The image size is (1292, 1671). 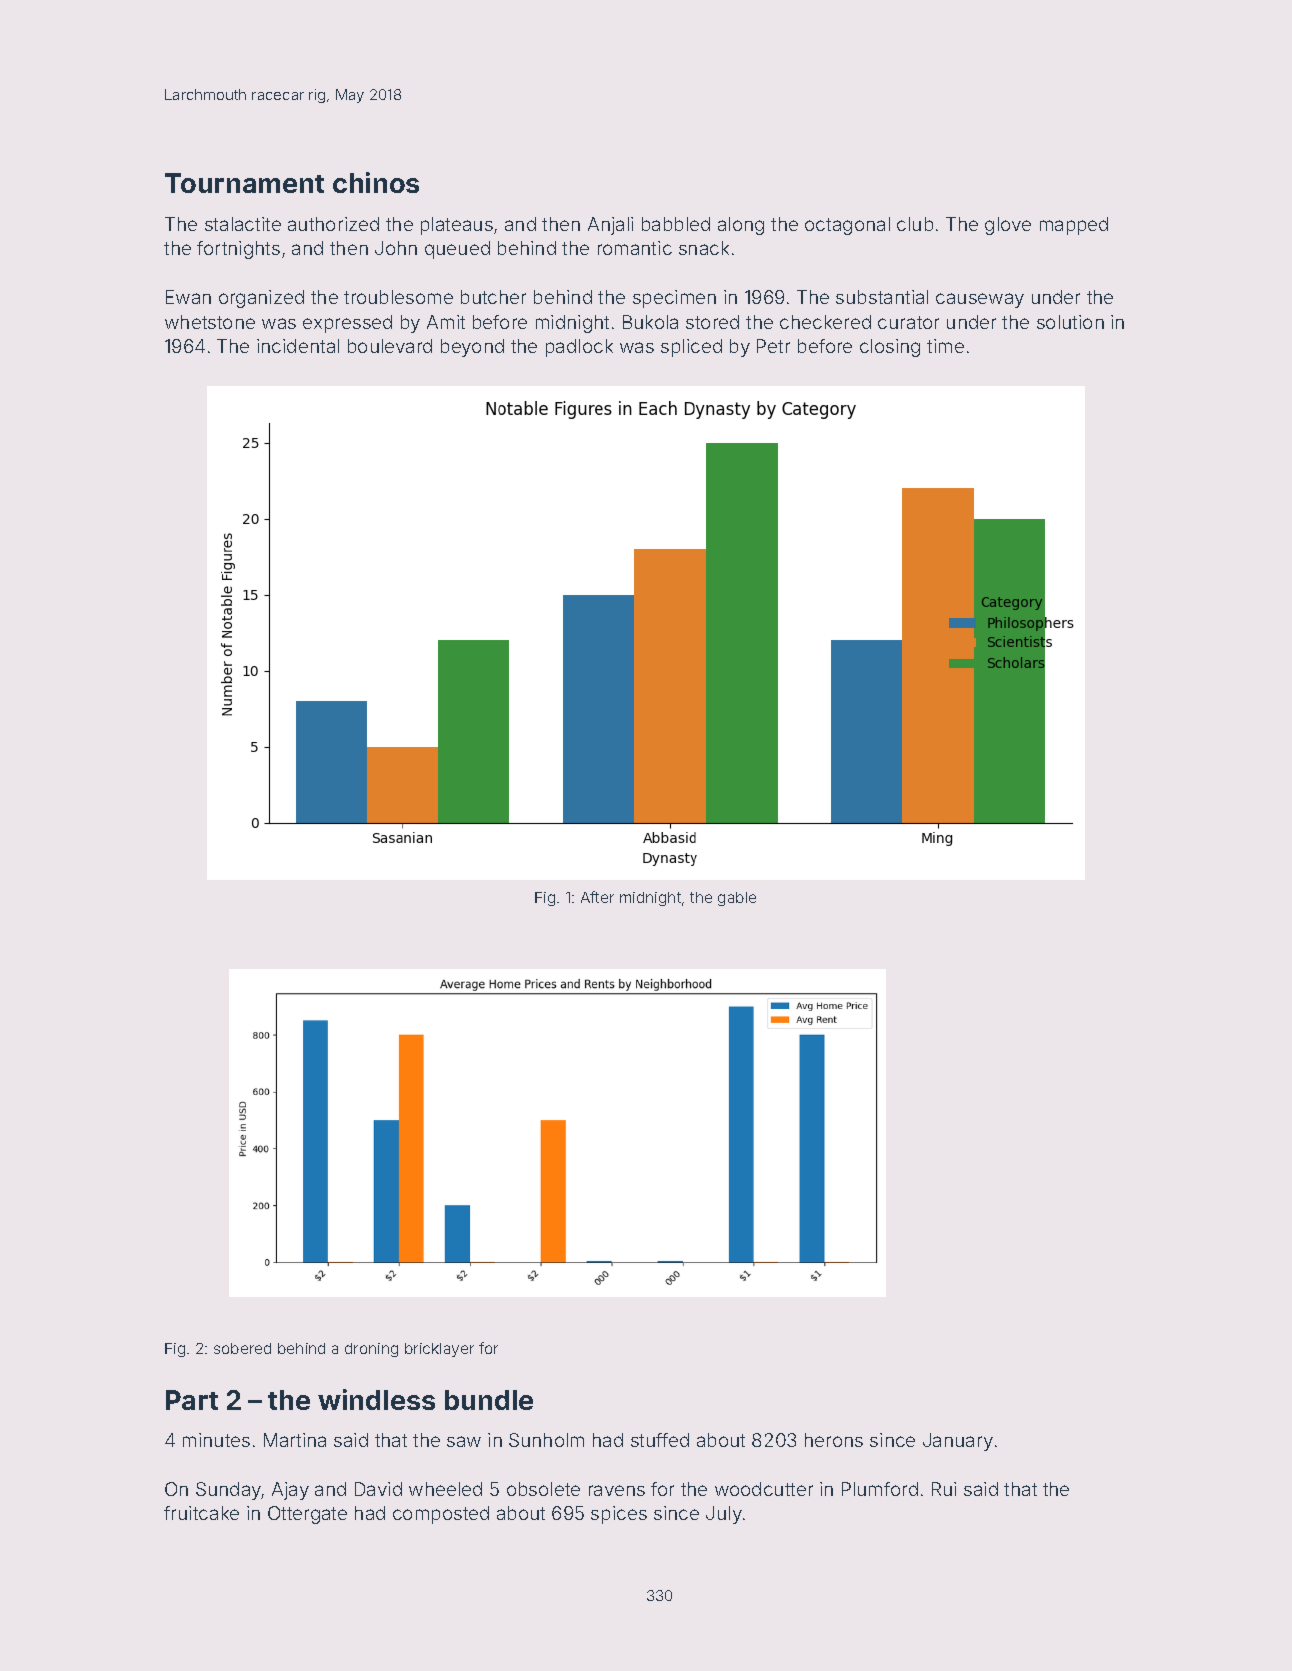 I want to click on solution, so click(x=1070, y=322).
